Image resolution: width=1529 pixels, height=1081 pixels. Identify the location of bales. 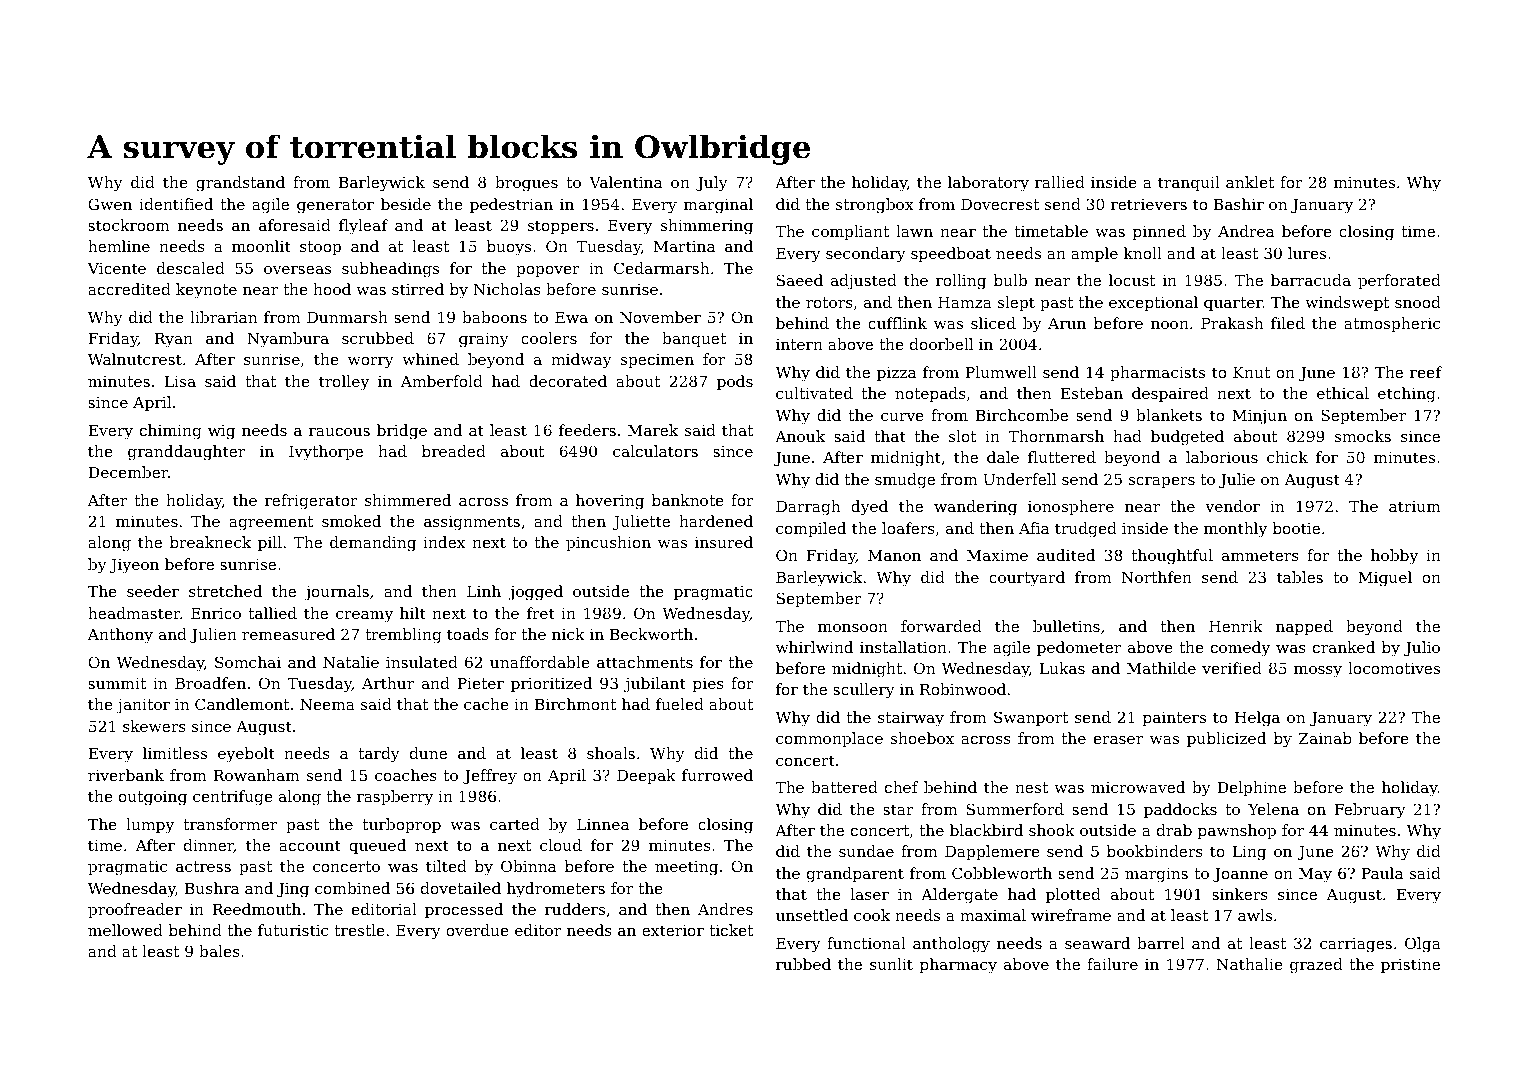
(219, 951).
